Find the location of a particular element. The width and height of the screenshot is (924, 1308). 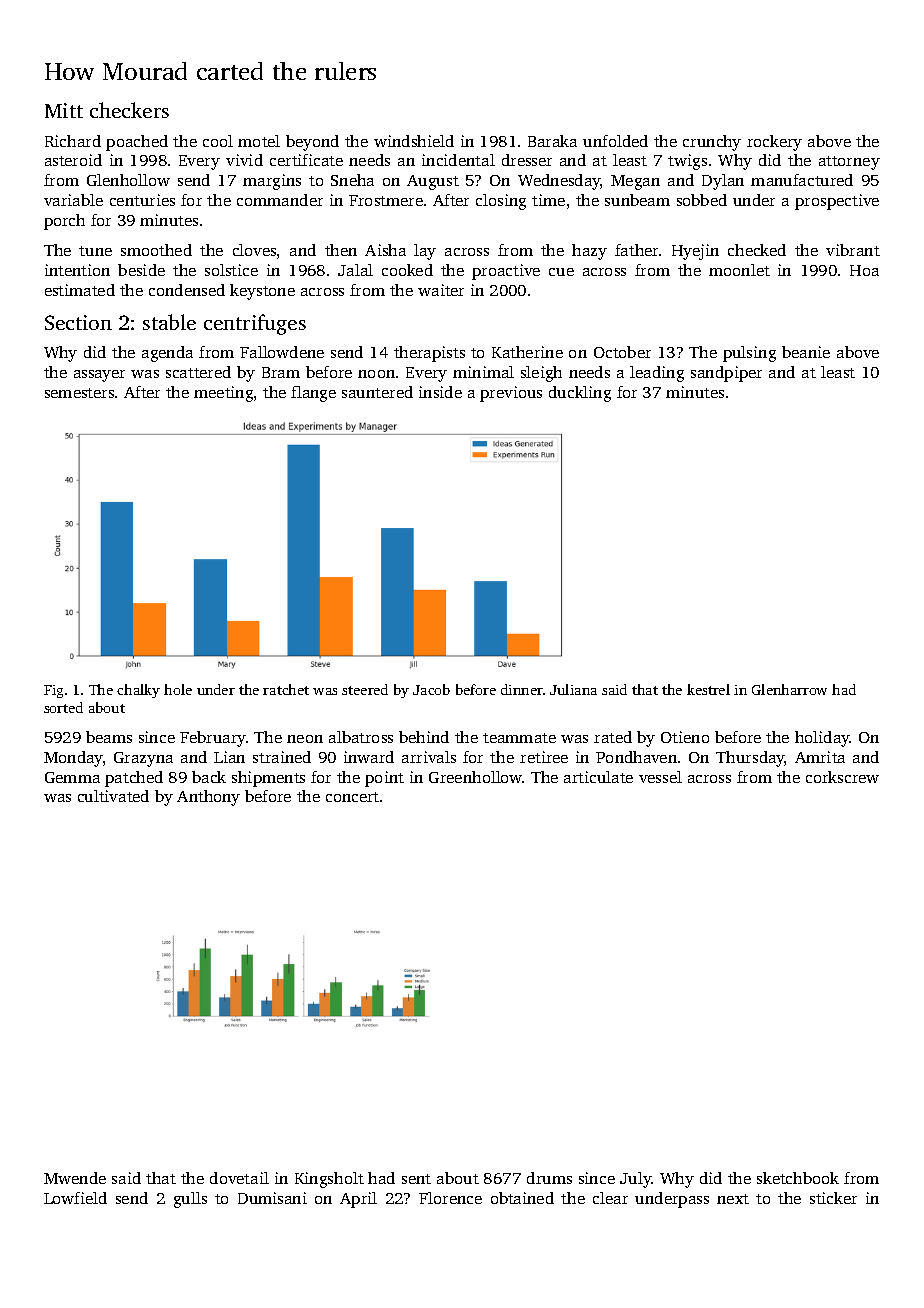

rockery is located at coordinates (774, 143).
